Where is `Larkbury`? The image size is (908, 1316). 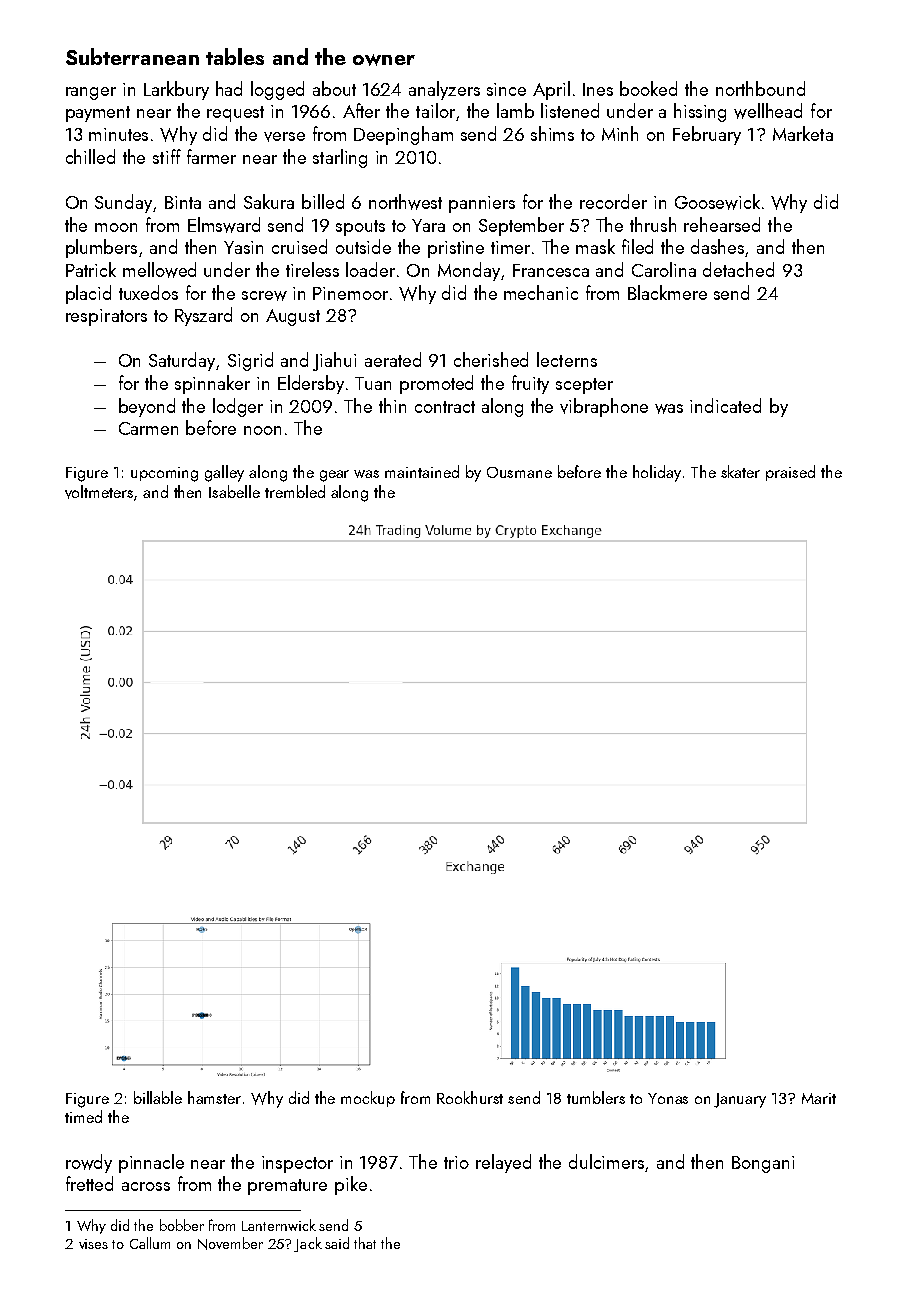
Larkbury is located at coordinates (176, 90).
